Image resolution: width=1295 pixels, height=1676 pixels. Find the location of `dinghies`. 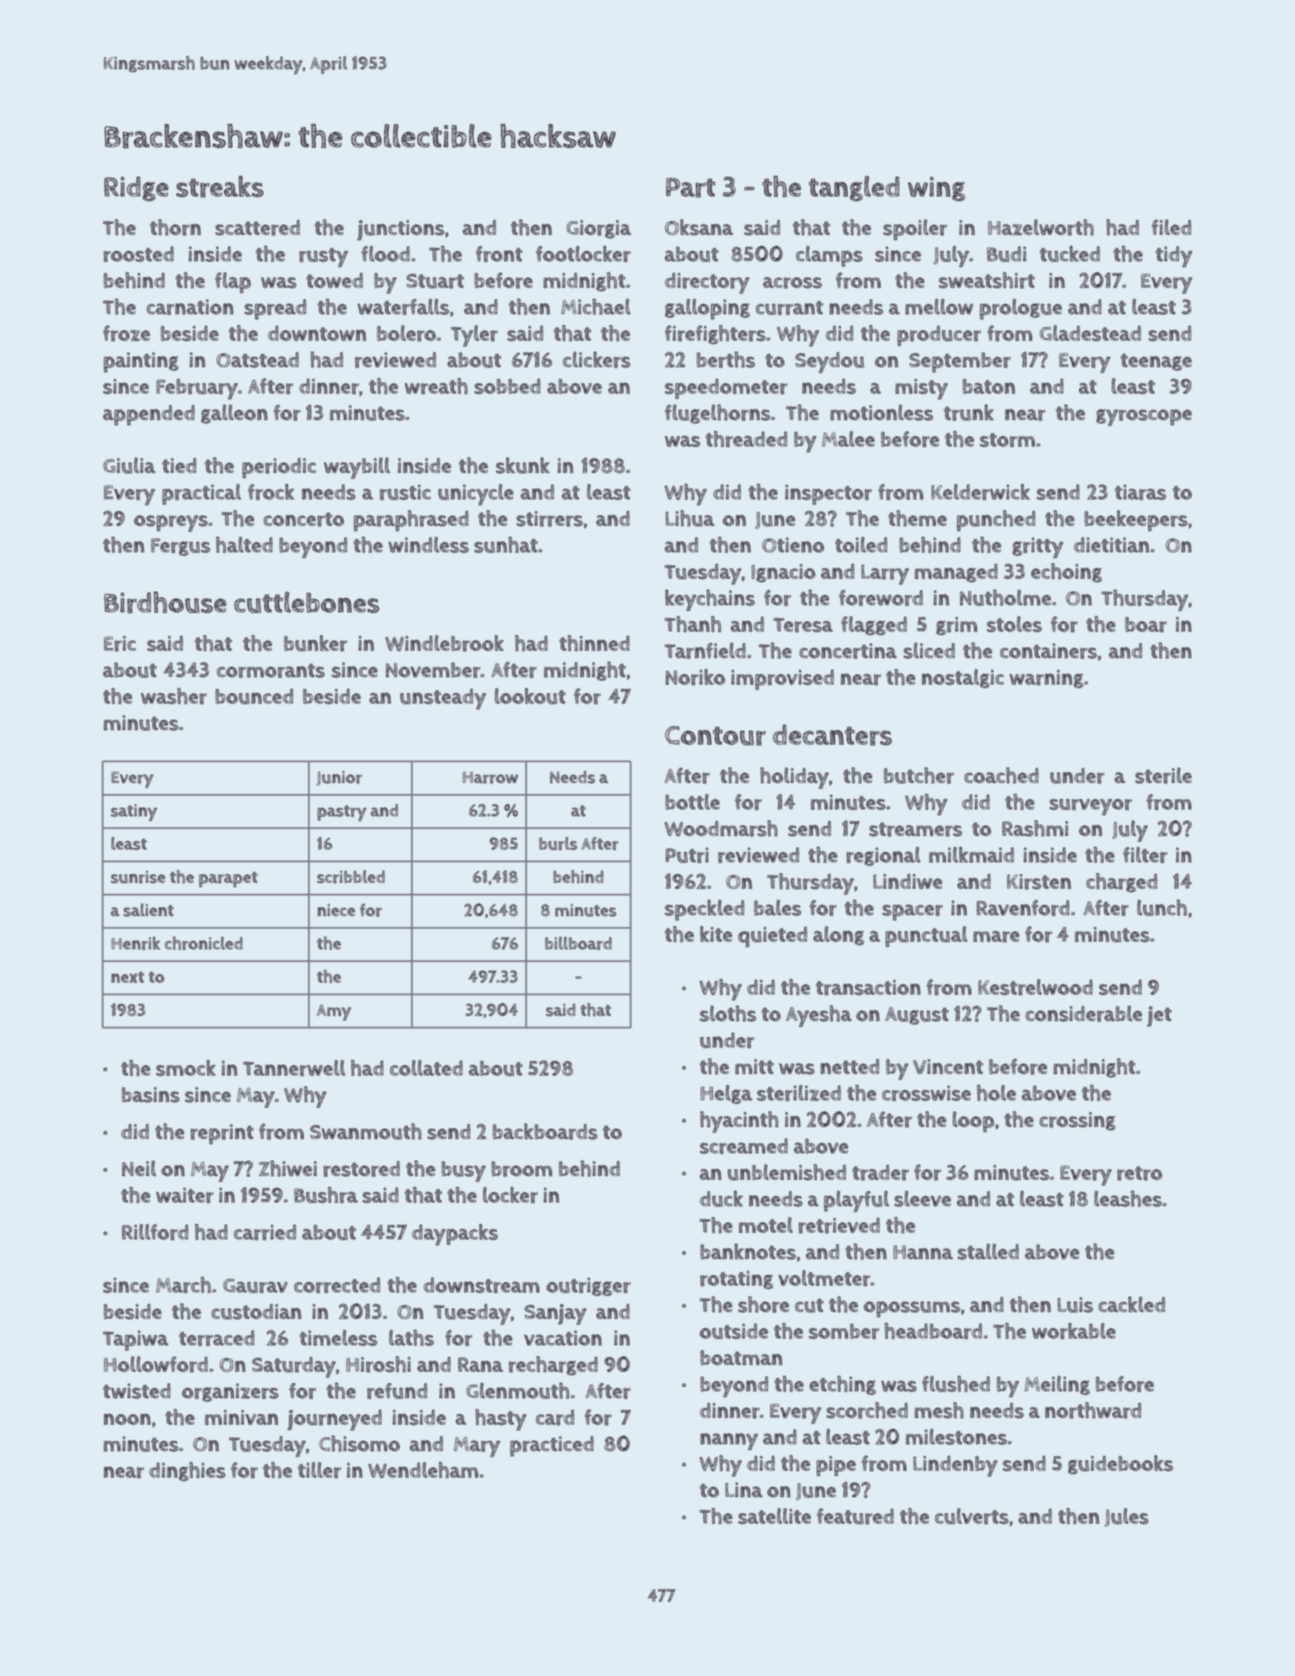

dinghies is located at coordinates (187, 1471).
